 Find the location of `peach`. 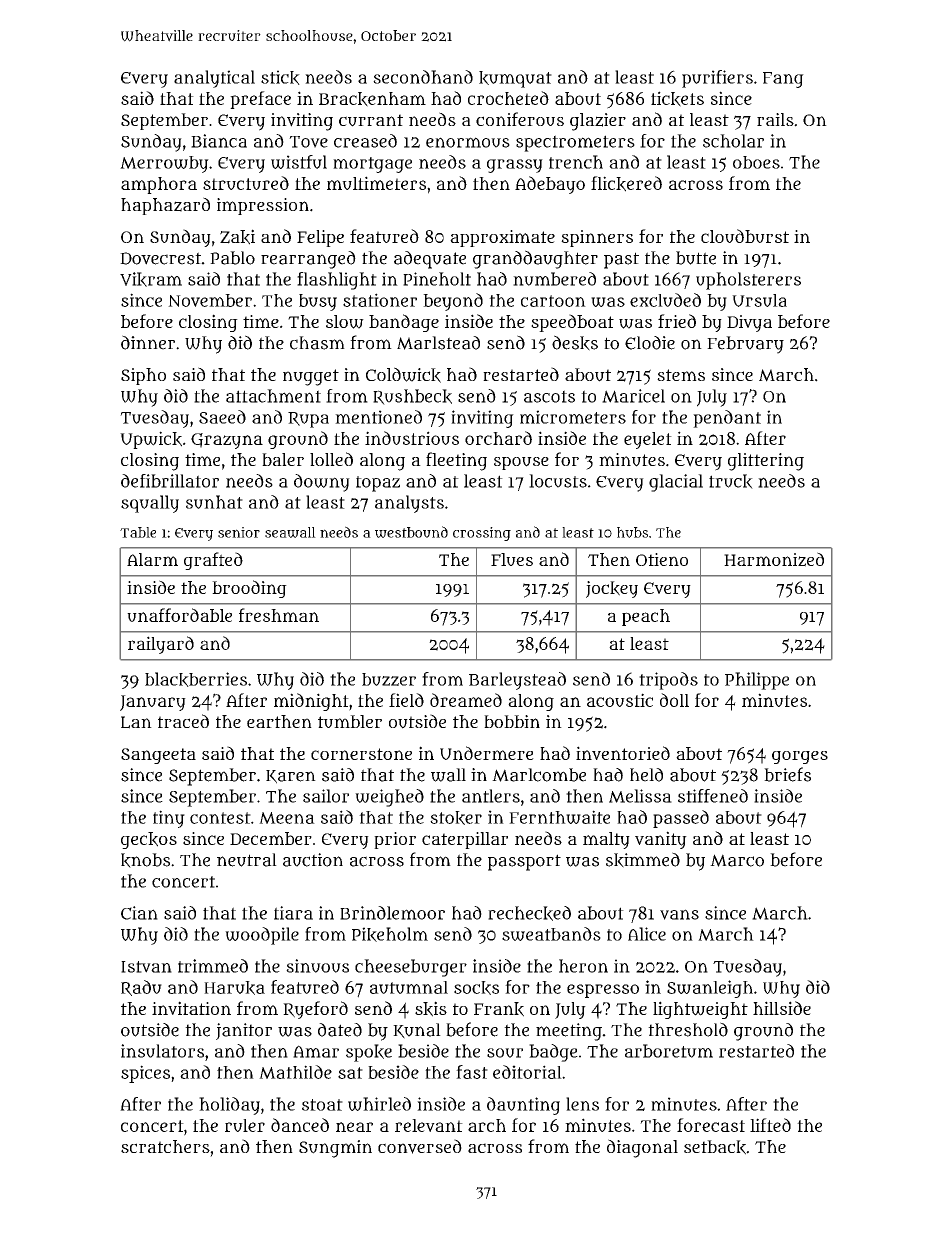

peach is located at coordinates (646, 617).
